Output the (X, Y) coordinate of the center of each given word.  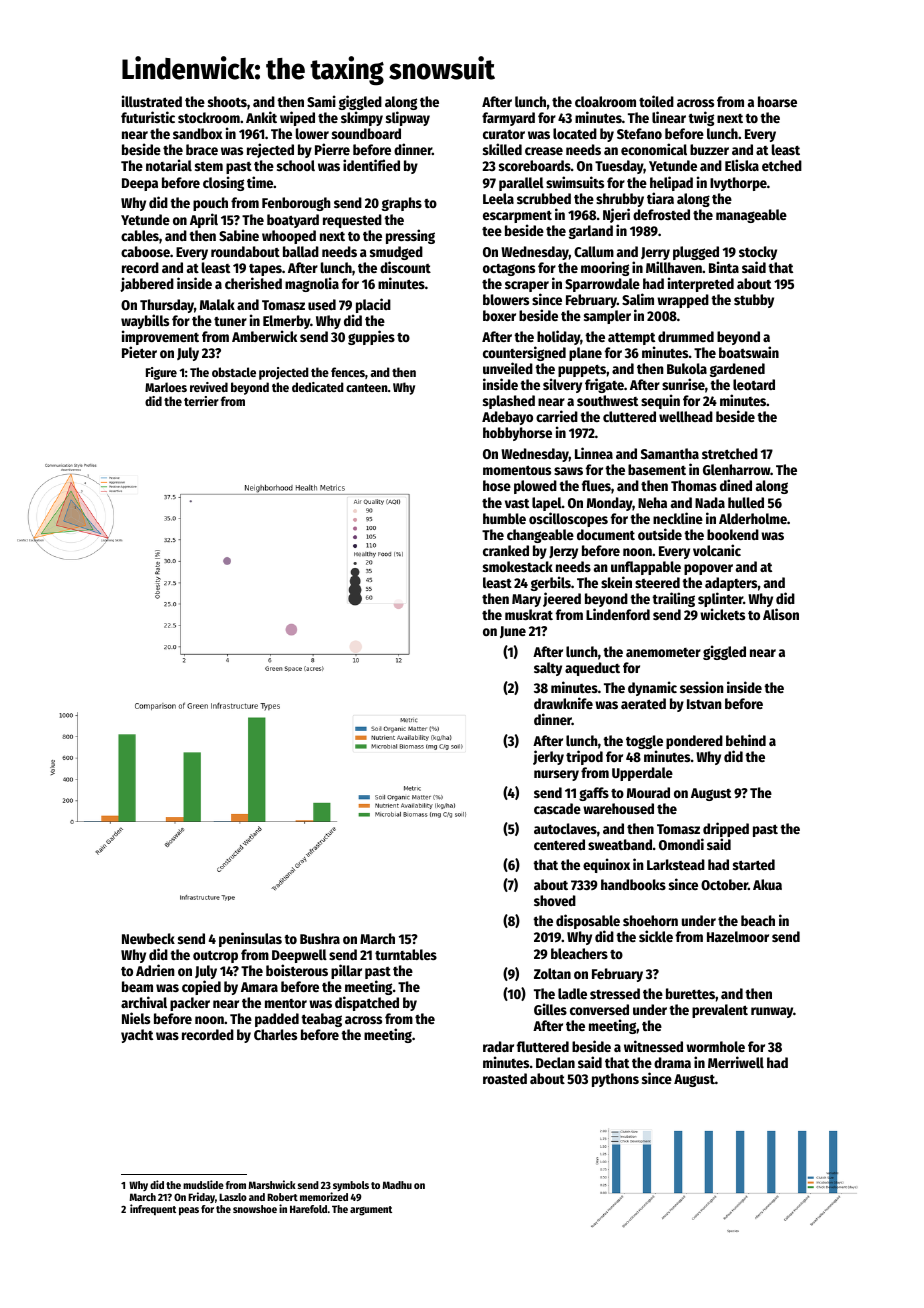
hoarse (777, 101)
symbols (351, 1186)
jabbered (147, 284)
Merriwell (736, 1062)
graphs (402, 204)
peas (189, 1211)
